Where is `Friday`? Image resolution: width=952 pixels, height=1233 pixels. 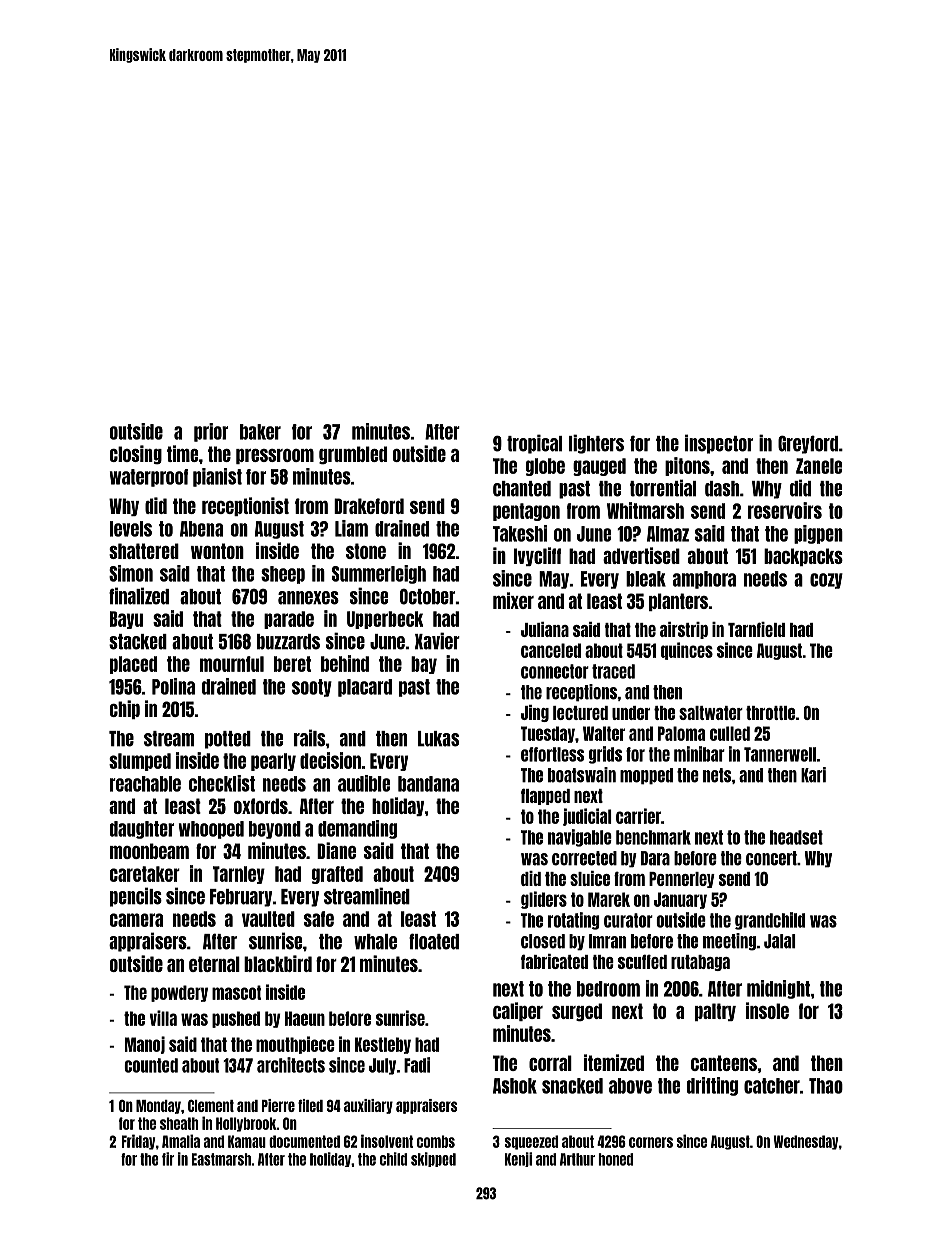
Friday is located at coordinates (138, 1142).
